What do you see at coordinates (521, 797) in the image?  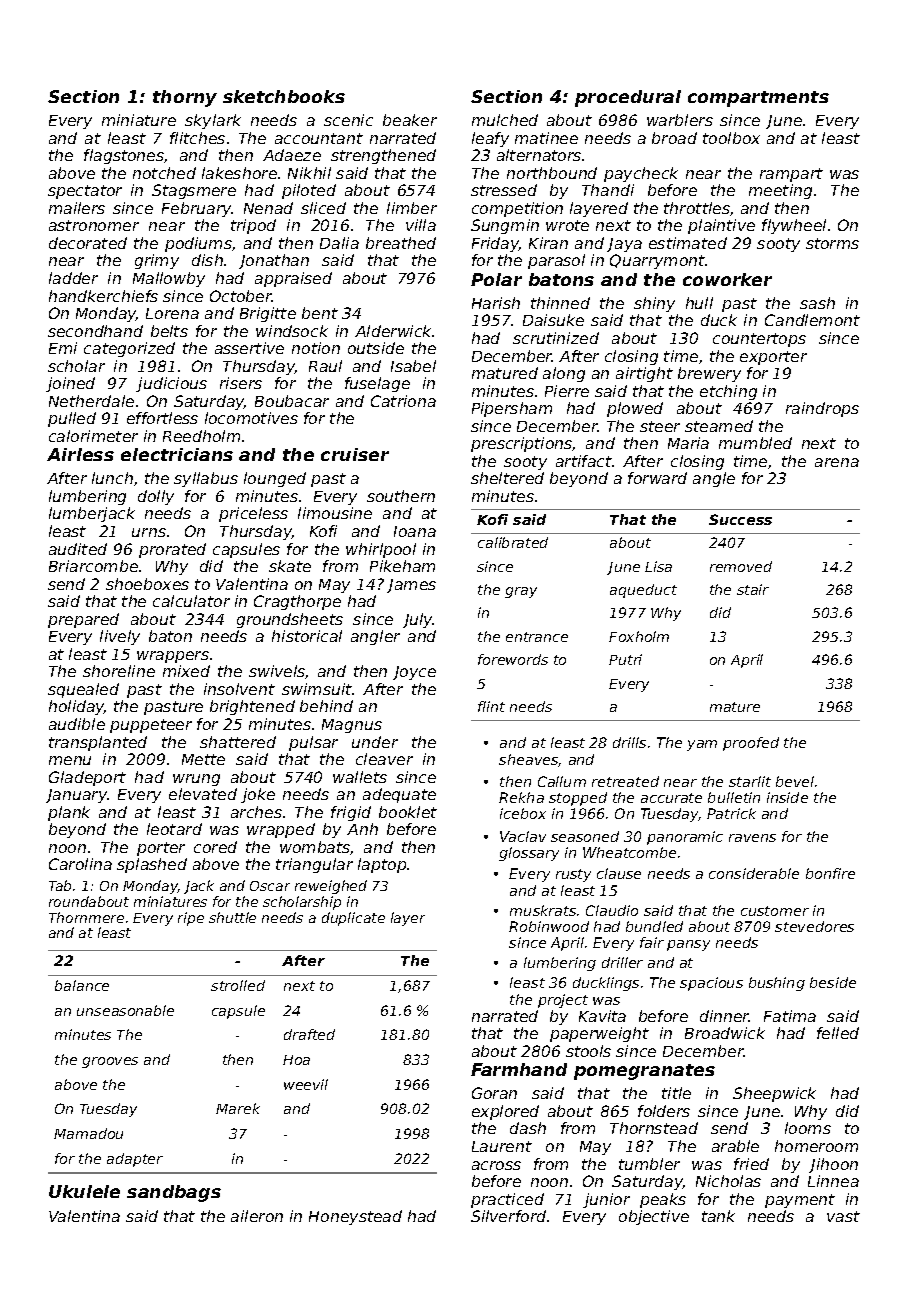 I see `Rekha` at bounding box center [521, 797].
